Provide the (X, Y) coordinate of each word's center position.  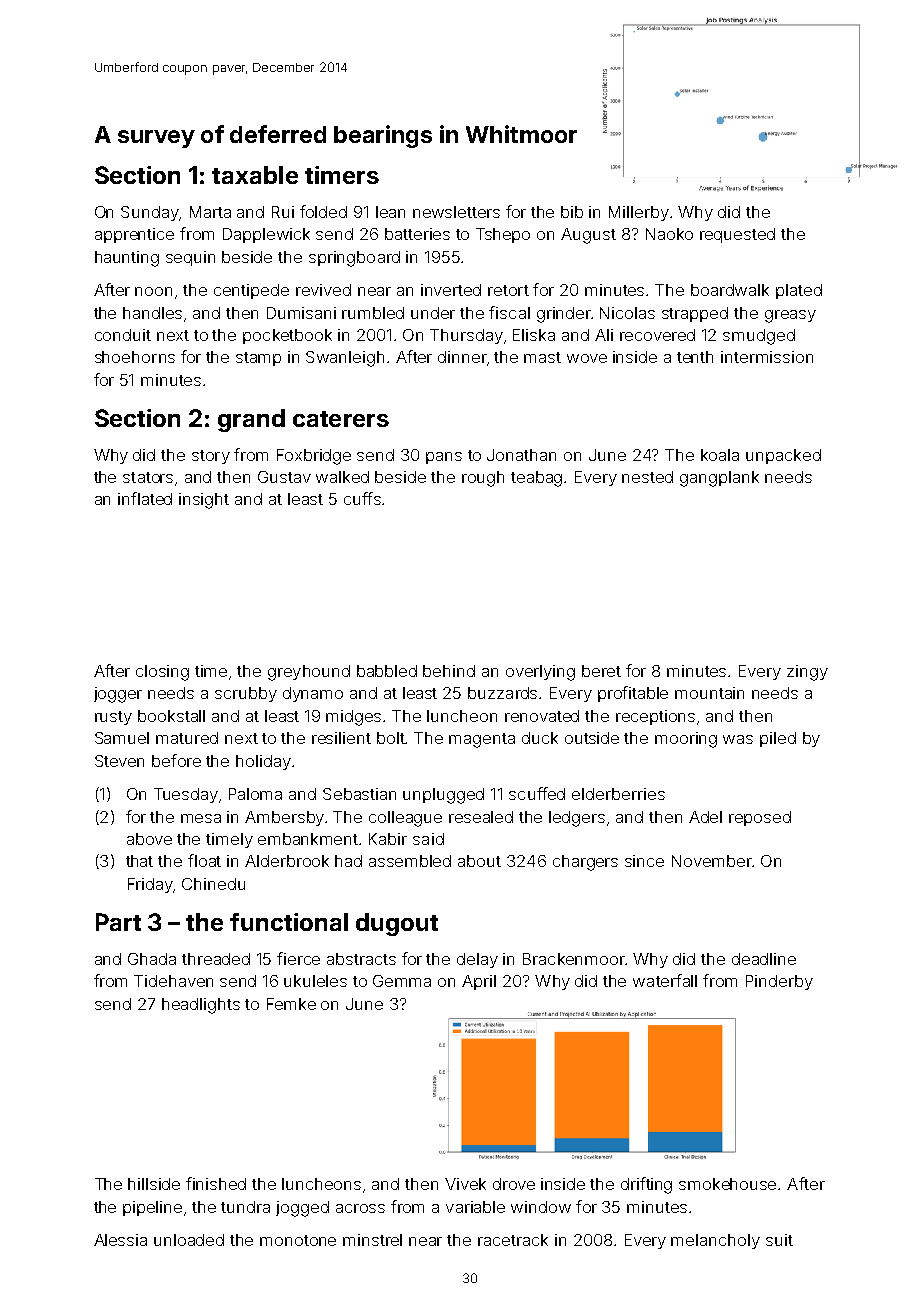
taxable (255, 175)
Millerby (639, 213)
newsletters (456, 212)
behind (449, 671)
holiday (263, 762)
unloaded (189, 1240)
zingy (807, 673)
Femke (291, 1004)
